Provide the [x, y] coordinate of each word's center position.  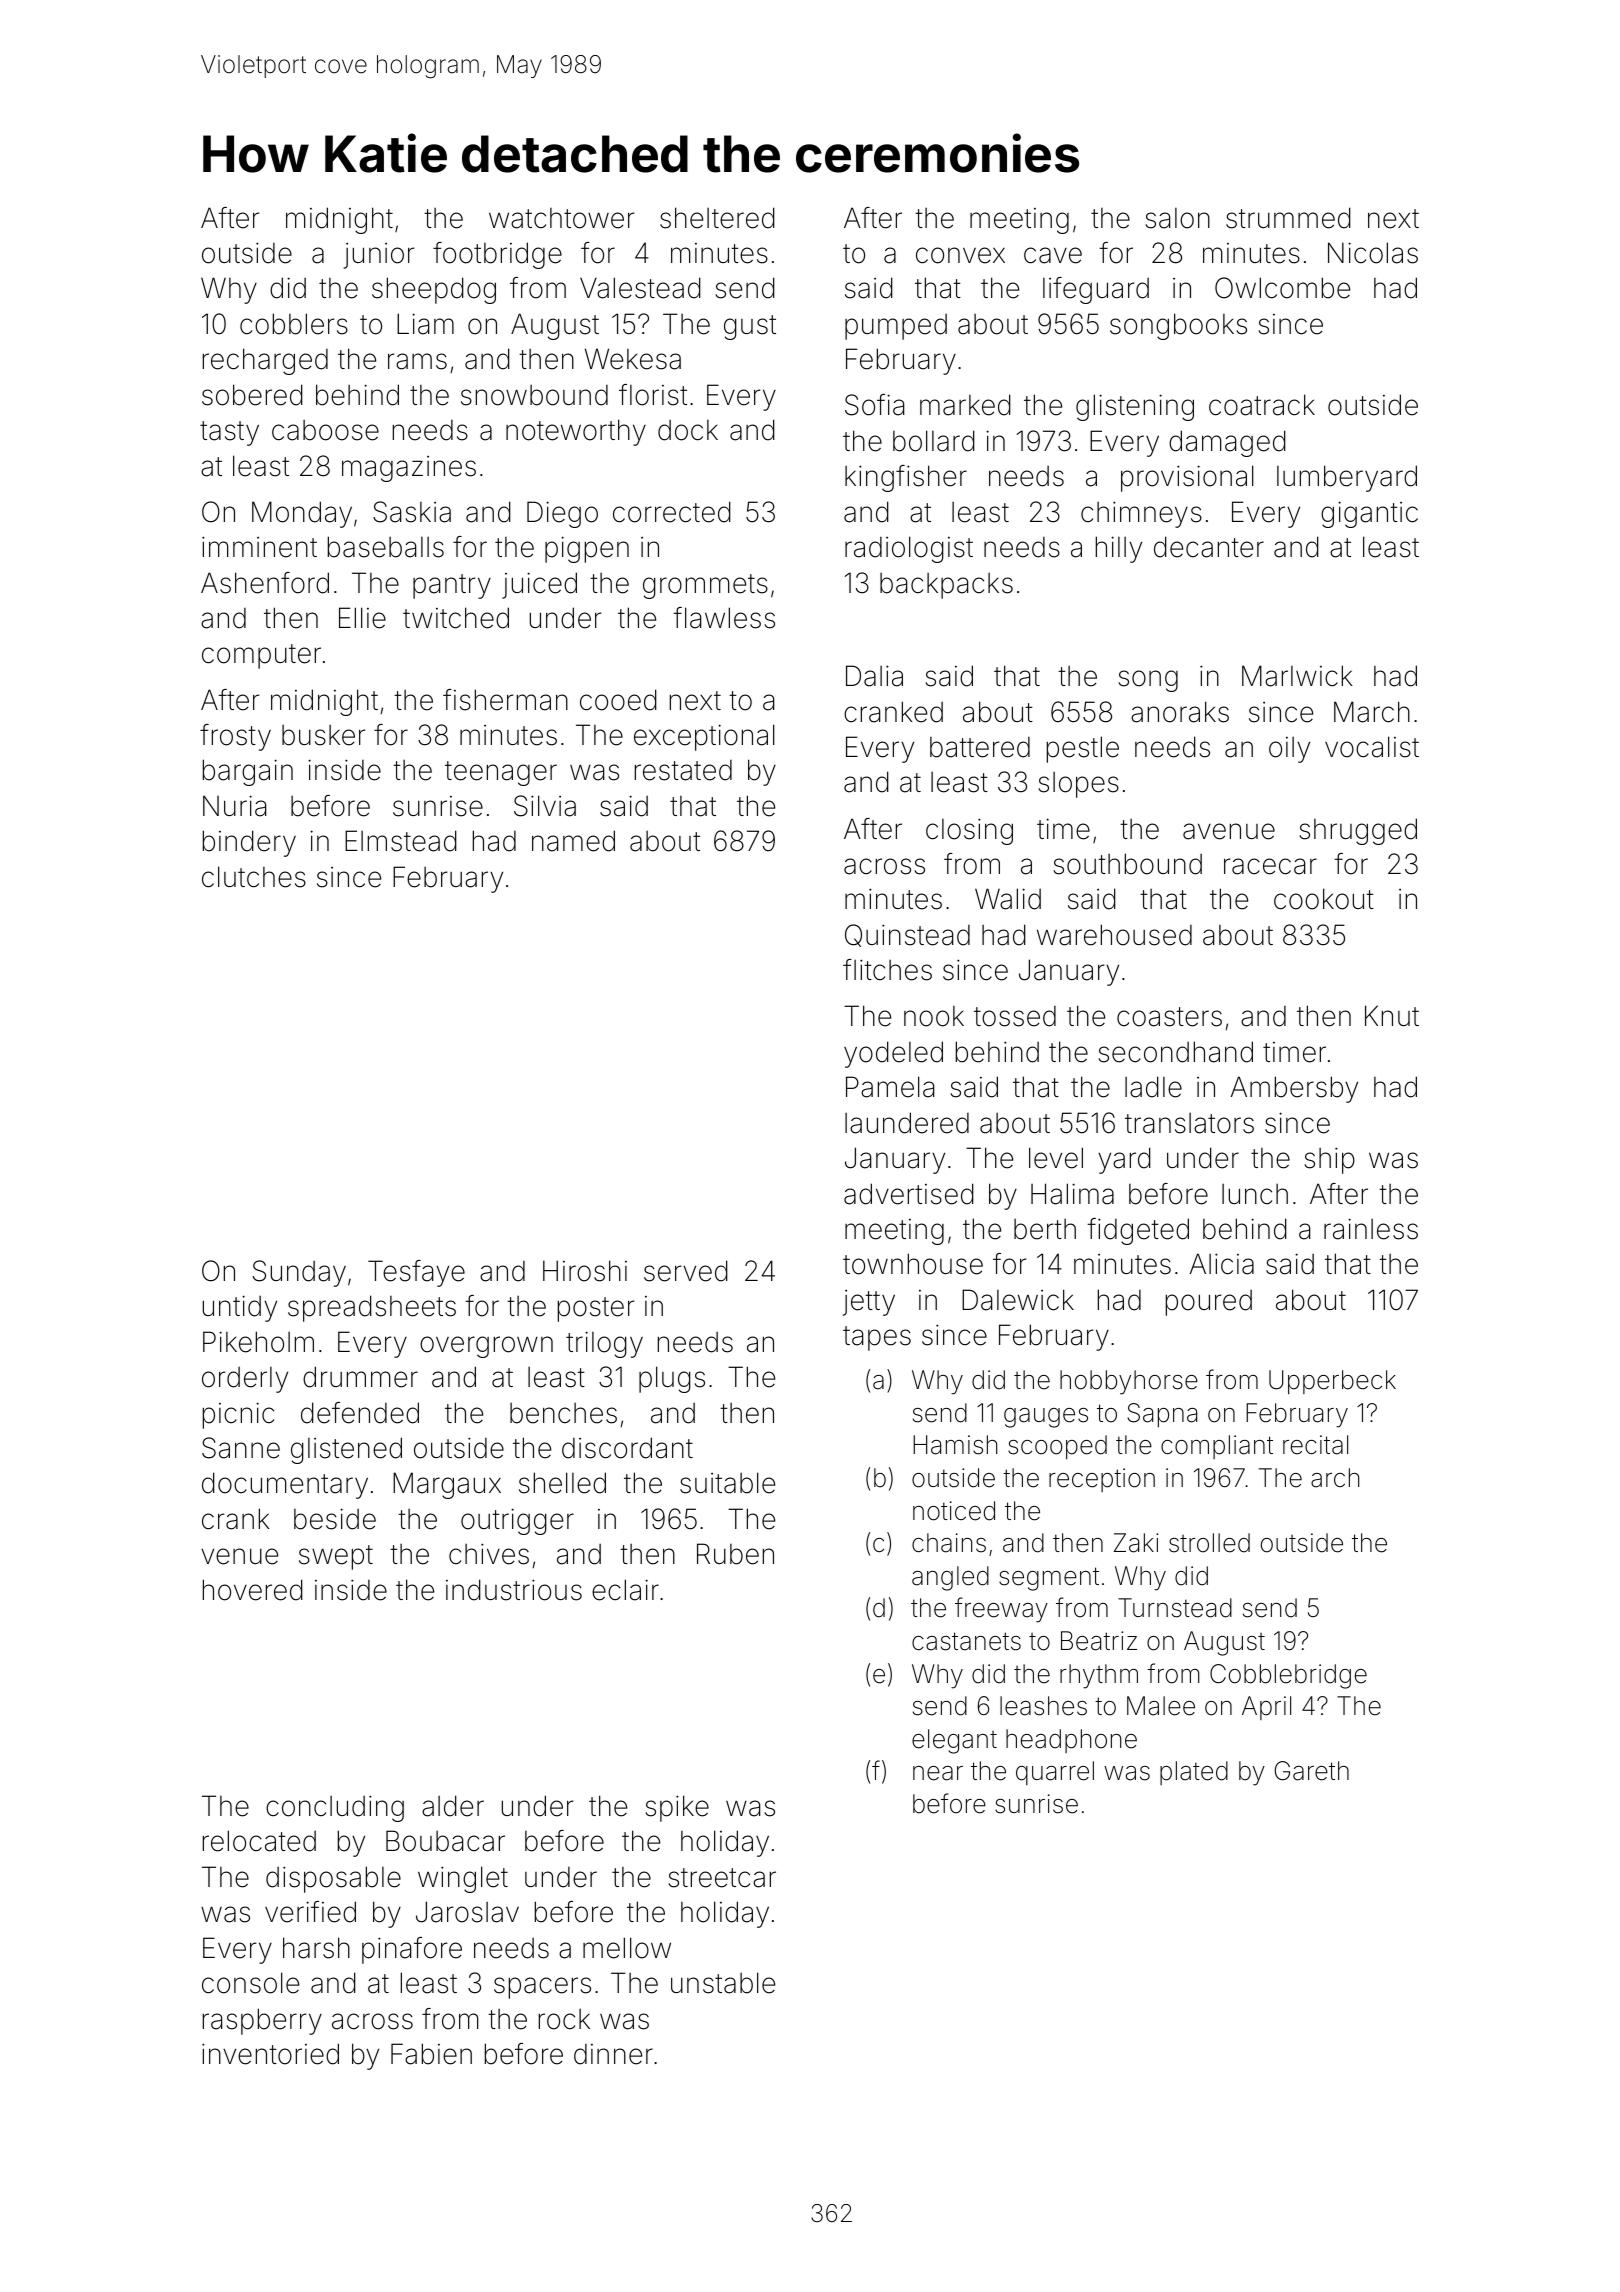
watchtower [562, 218]
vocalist [1372, 747]
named [573, 841]
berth [1045, 1229]
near [938, 1773]
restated [683, 770]
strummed [1288, 218]
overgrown [486, 1347]
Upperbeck [1332, 1382]
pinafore [412, 1950]
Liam [425, 324]
